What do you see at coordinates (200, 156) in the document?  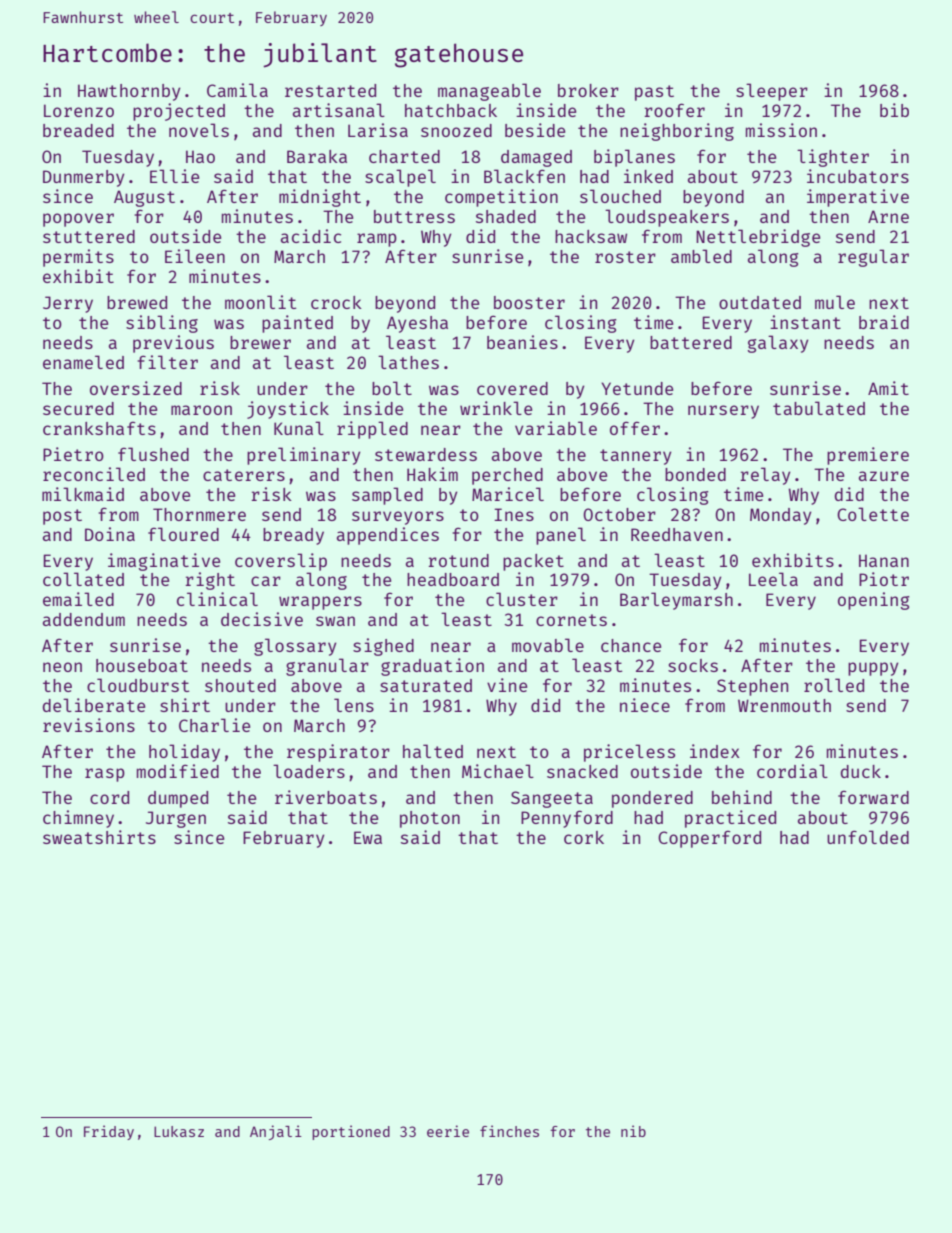 I see `Hao` at bounding box center [200, 156].
